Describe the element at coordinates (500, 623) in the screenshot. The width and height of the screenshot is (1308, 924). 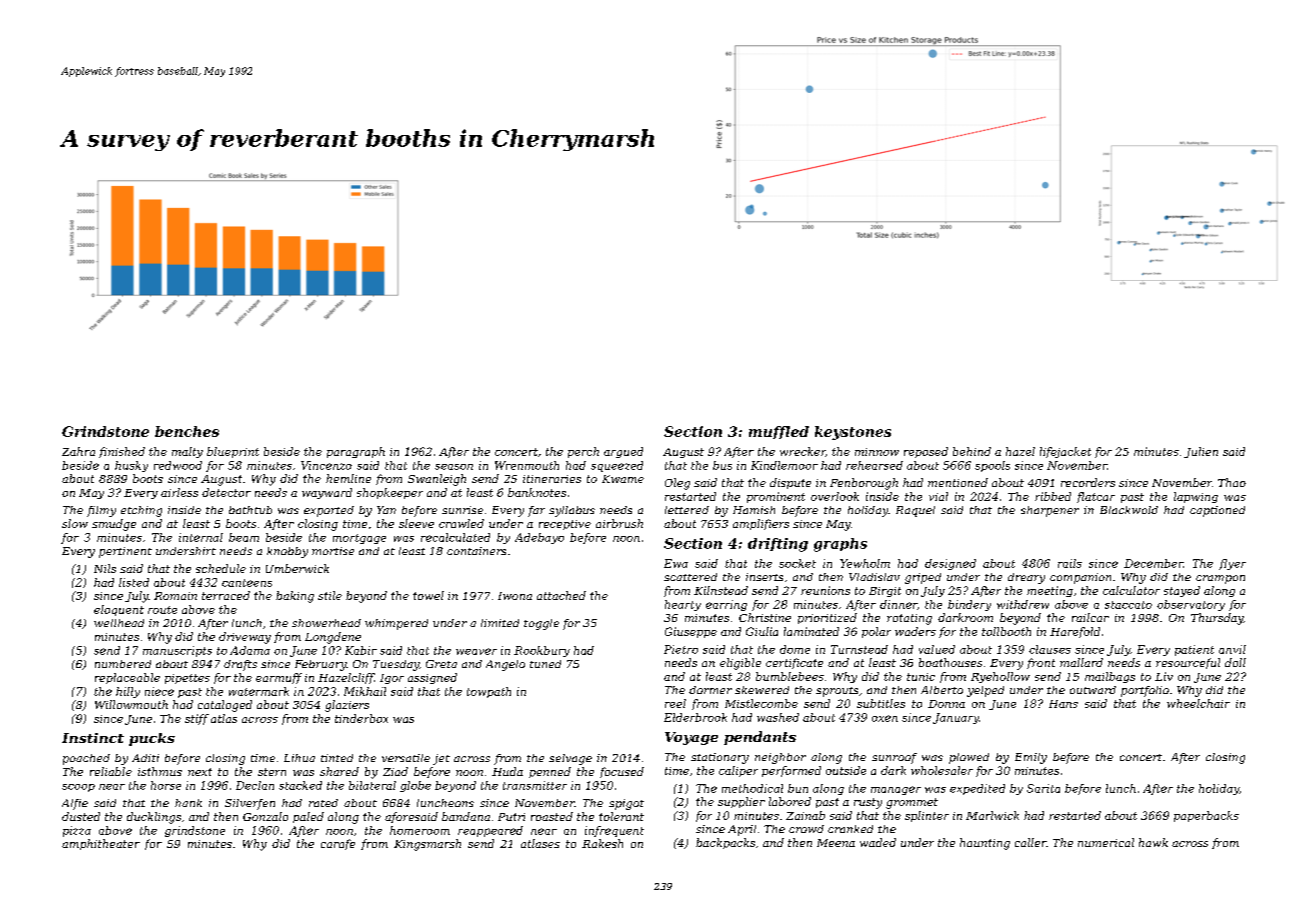
I see `limited` at that location.
